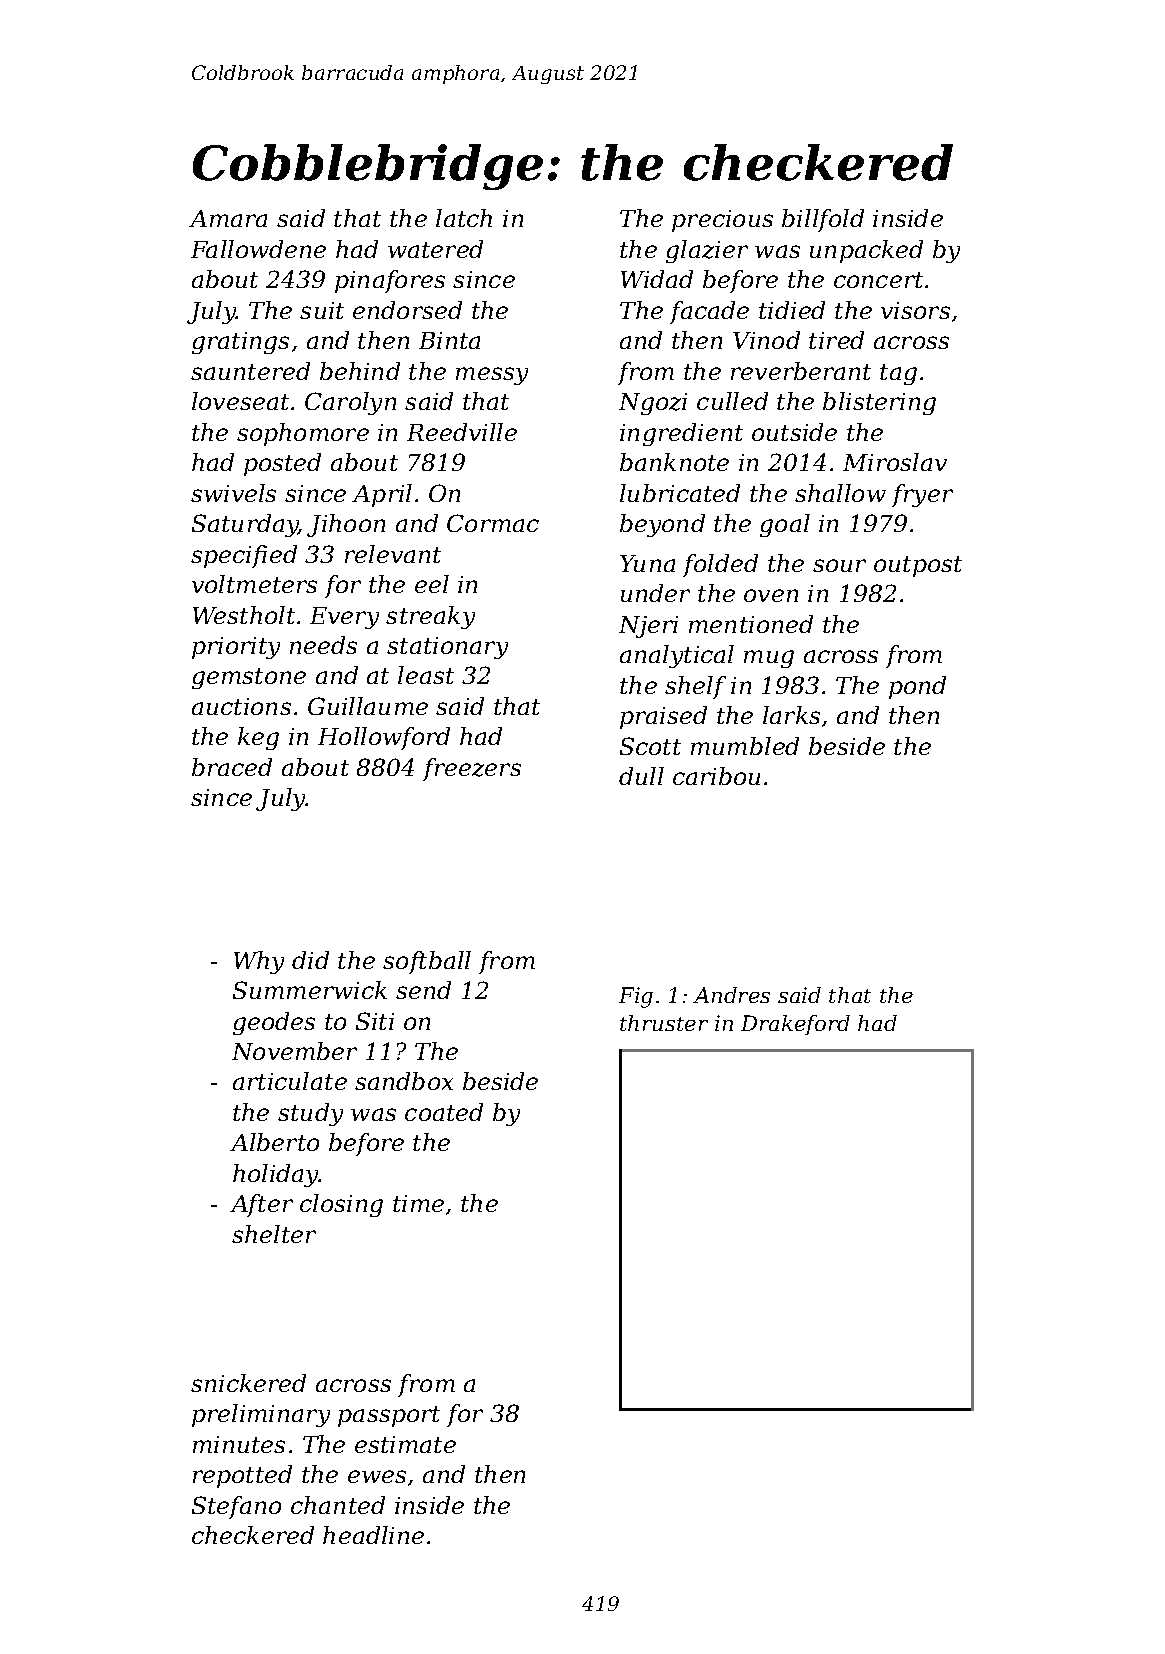 This screenshot has width=1165, height=1654. What do you see at coordinates (653, 404) in the screenshot?
I see `Ngozi` at bounding box center [653, 404].
